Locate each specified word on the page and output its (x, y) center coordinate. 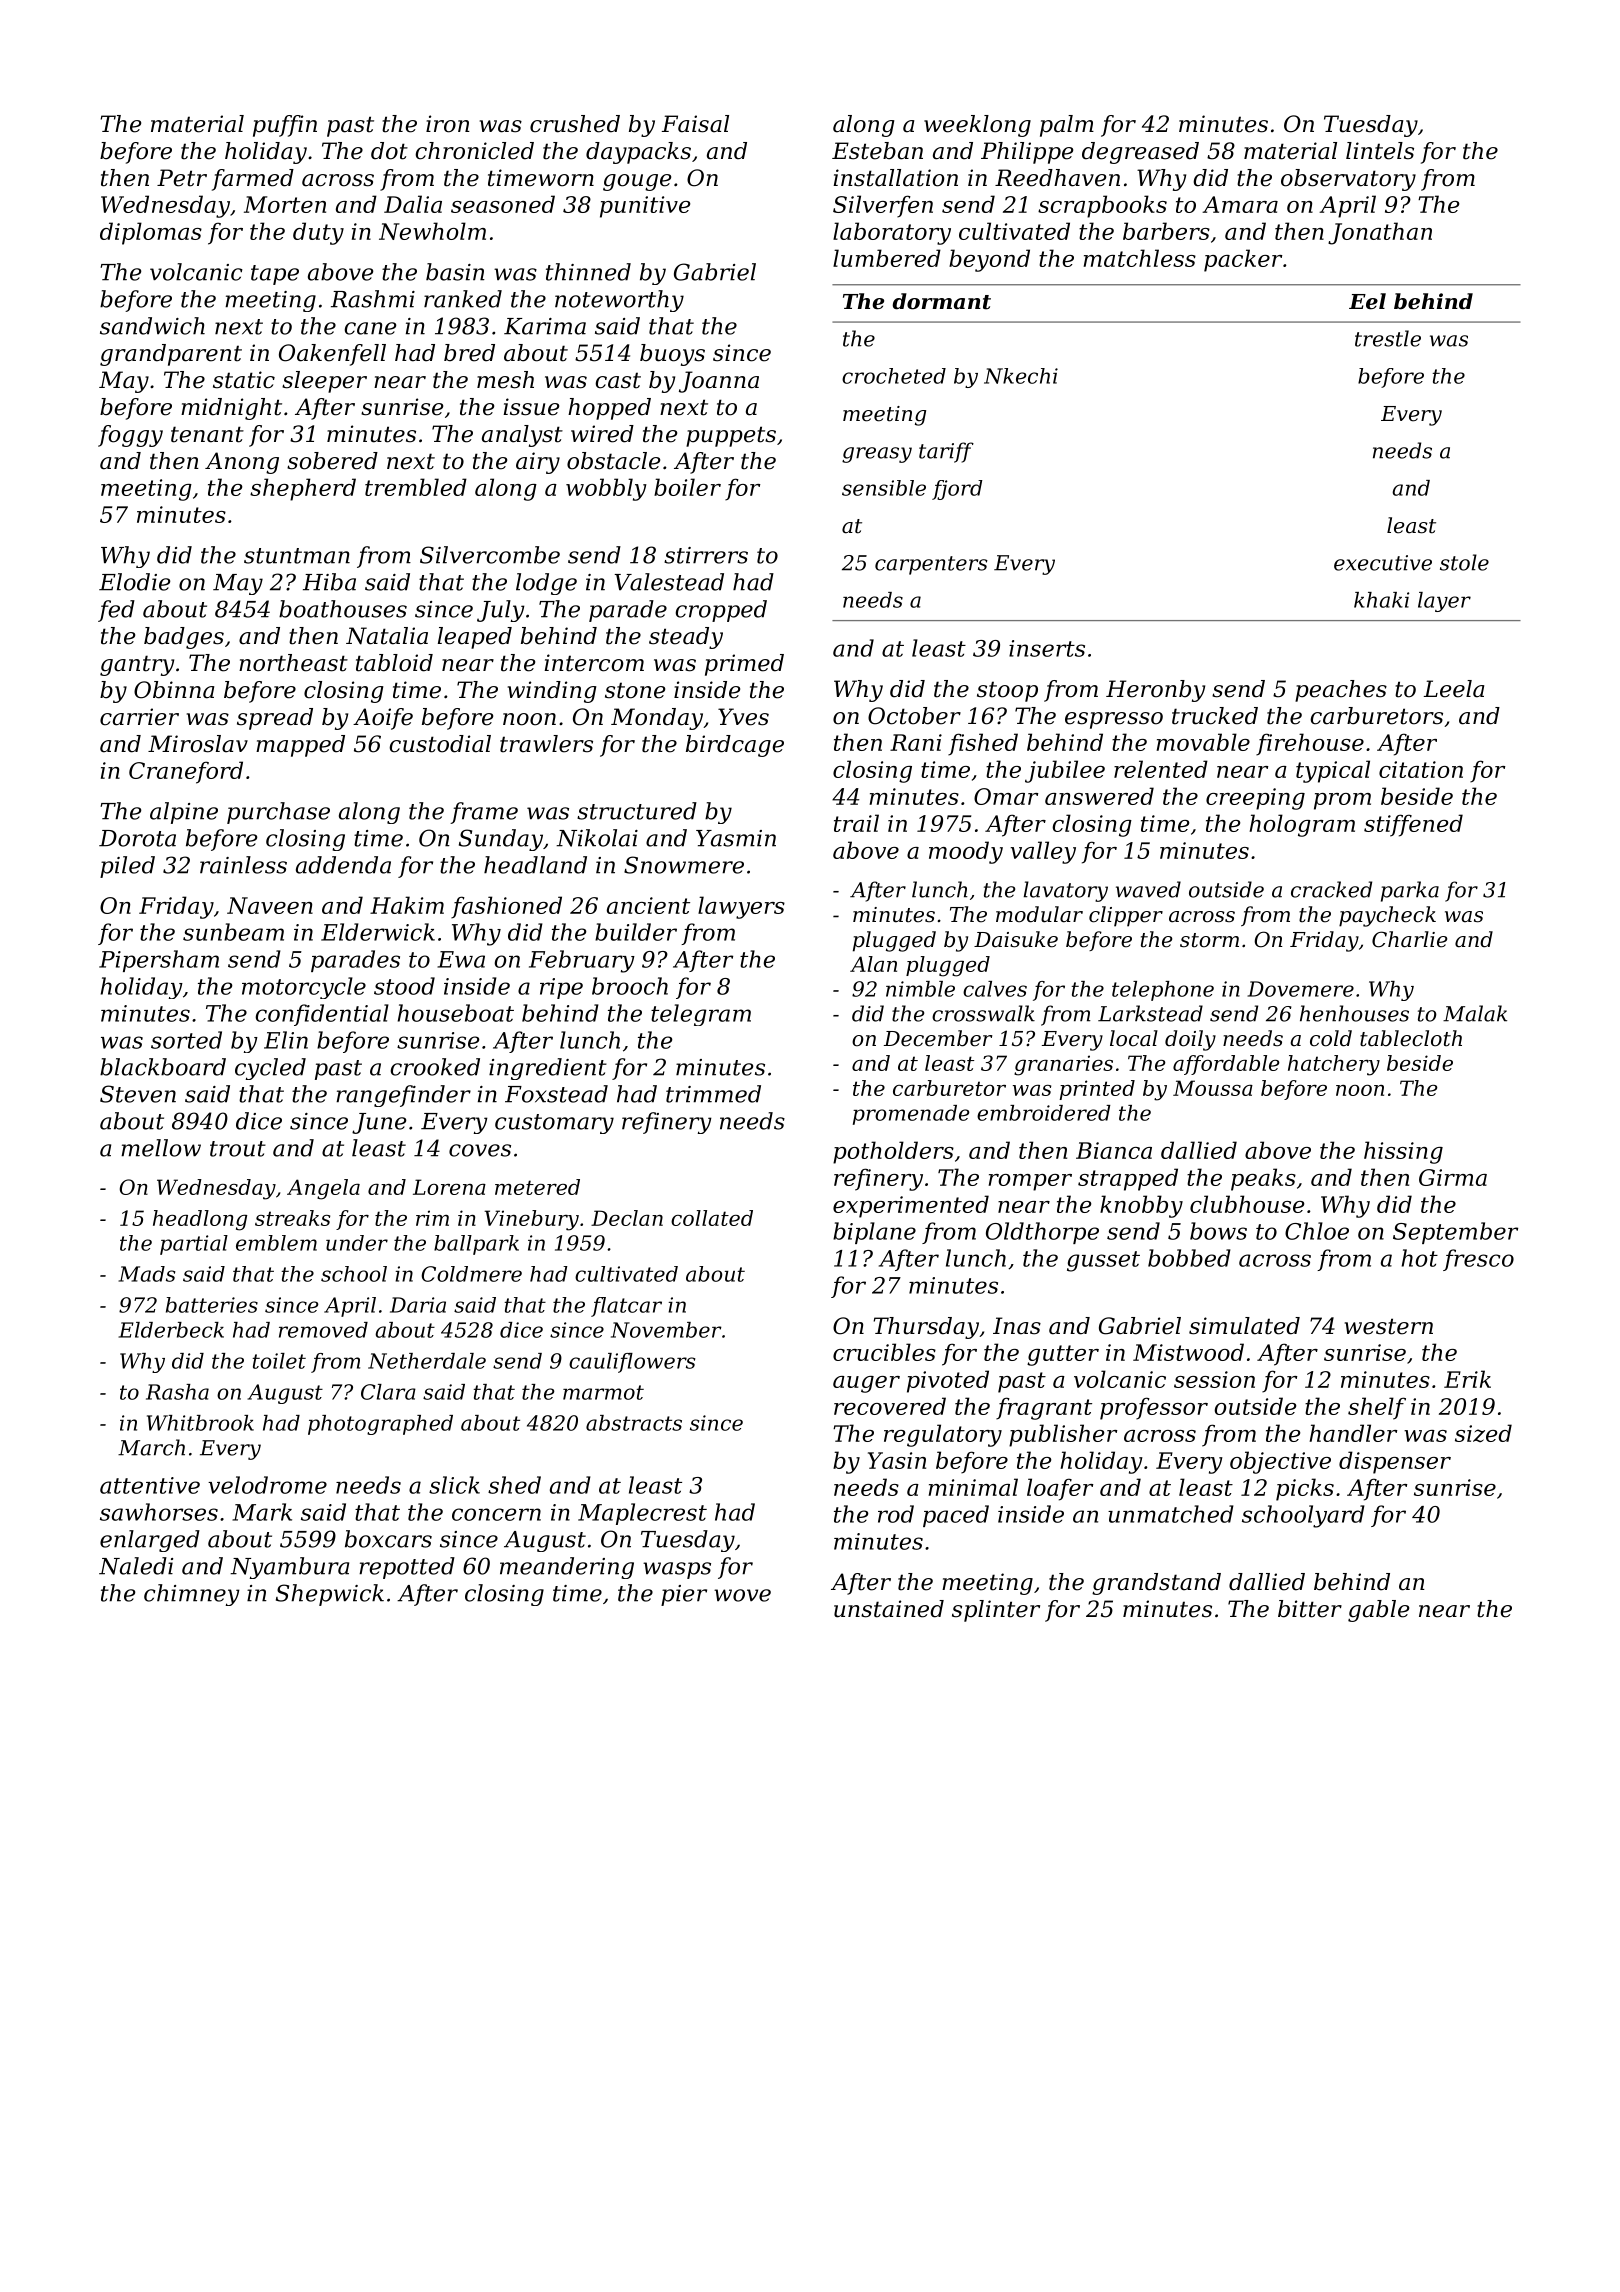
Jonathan (1380, 233)
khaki (1381, 600)
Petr (182, 178)
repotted (407, 1568)
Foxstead (556, 1094)
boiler (687, 487)
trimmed (713, 1094)
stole (1464, 562)
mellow (161, 1148)
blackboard (163, 1067)
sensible (884, 488)
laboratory (892, 233)
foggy (130, 436)
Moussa (1213, 1088)
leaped (475, 638)
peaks (1263, 1179)
